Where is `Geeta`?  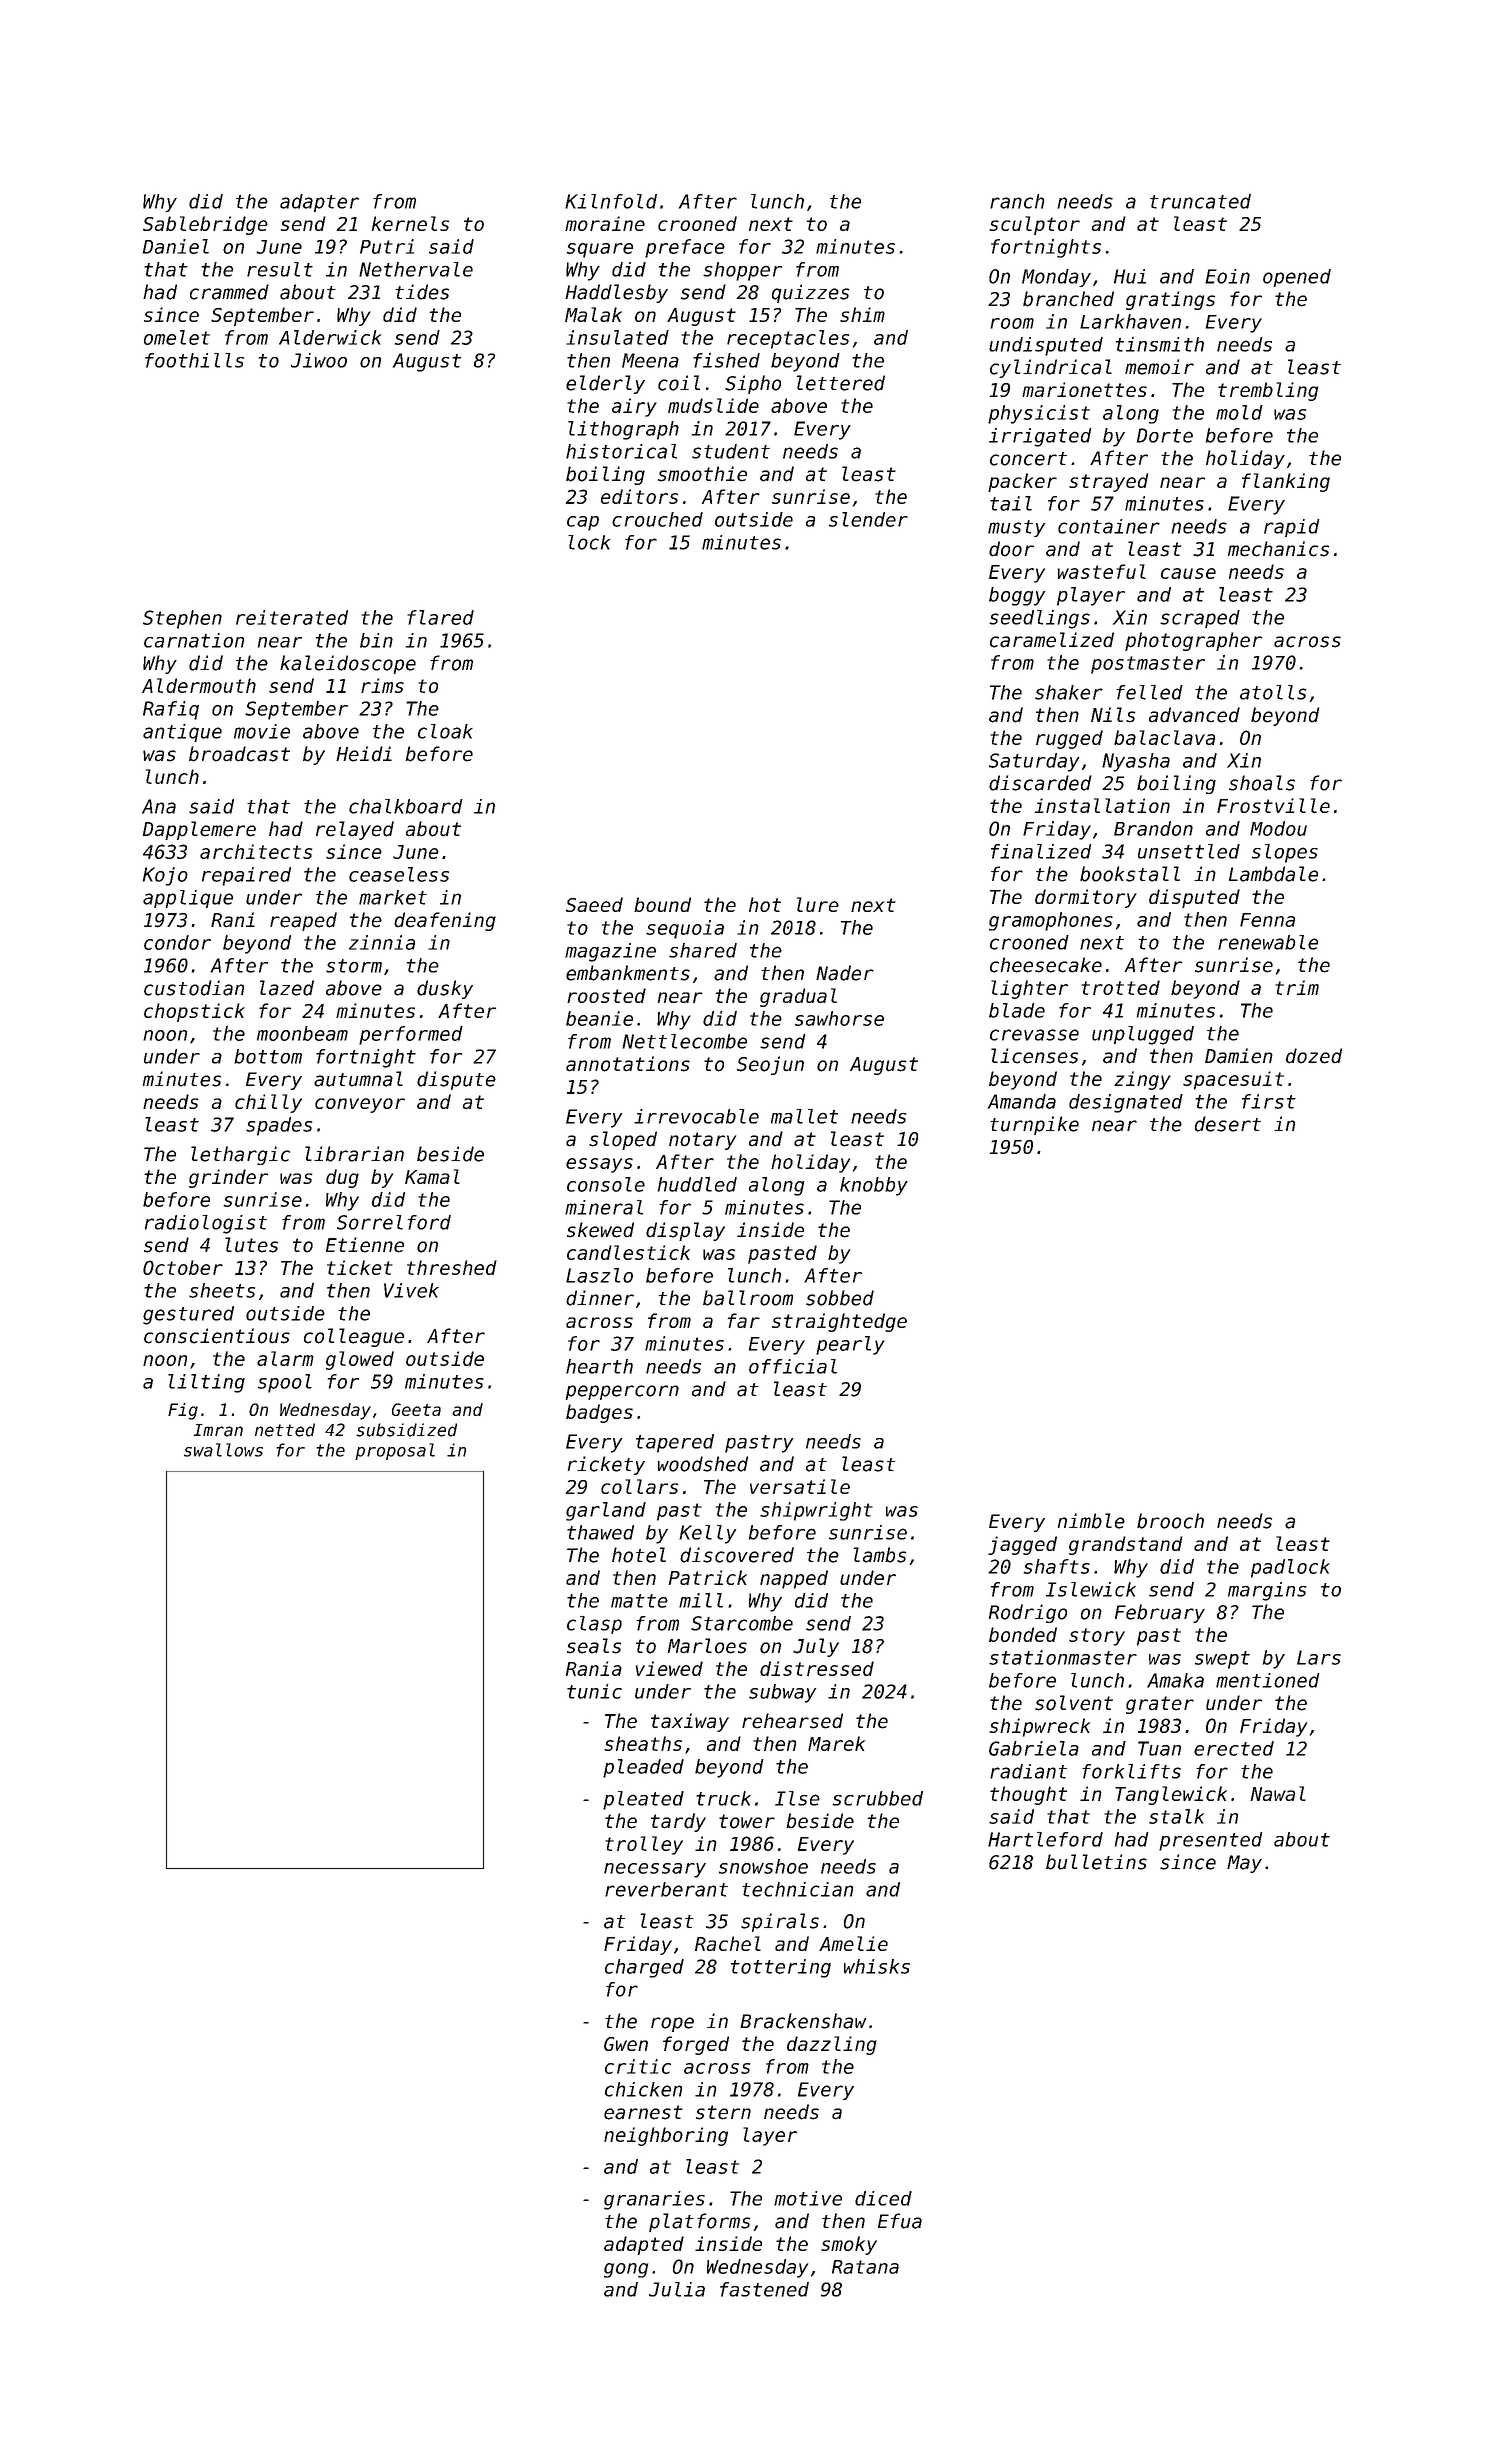 Geeta is located at coordinates (416, 1409).
